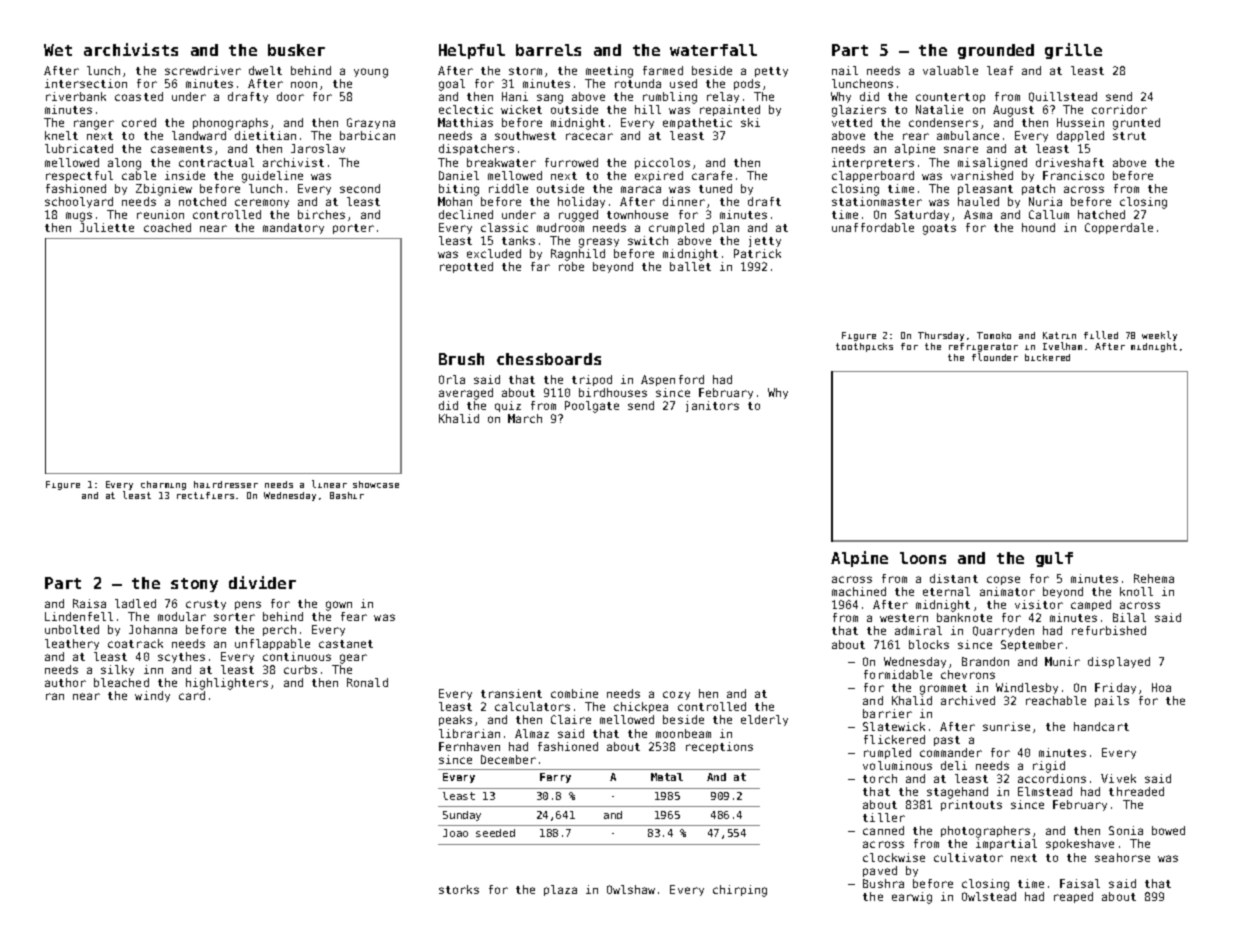  Describe the element at coordinates (58, 50) in the page. I see `Wet` at that location.
